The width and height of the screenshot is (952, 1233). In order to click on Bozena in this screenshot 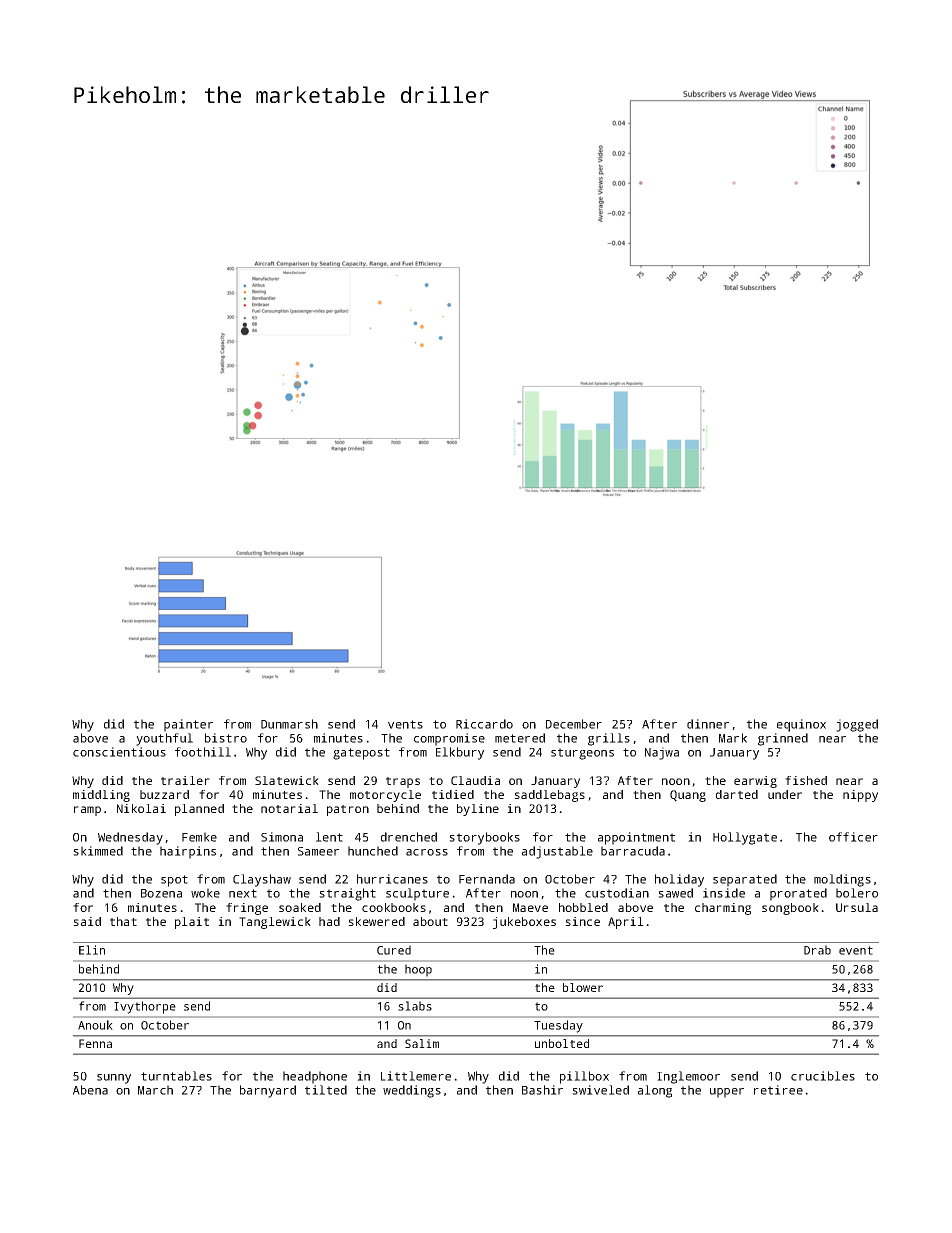, I will do `click(161, 893)`.
